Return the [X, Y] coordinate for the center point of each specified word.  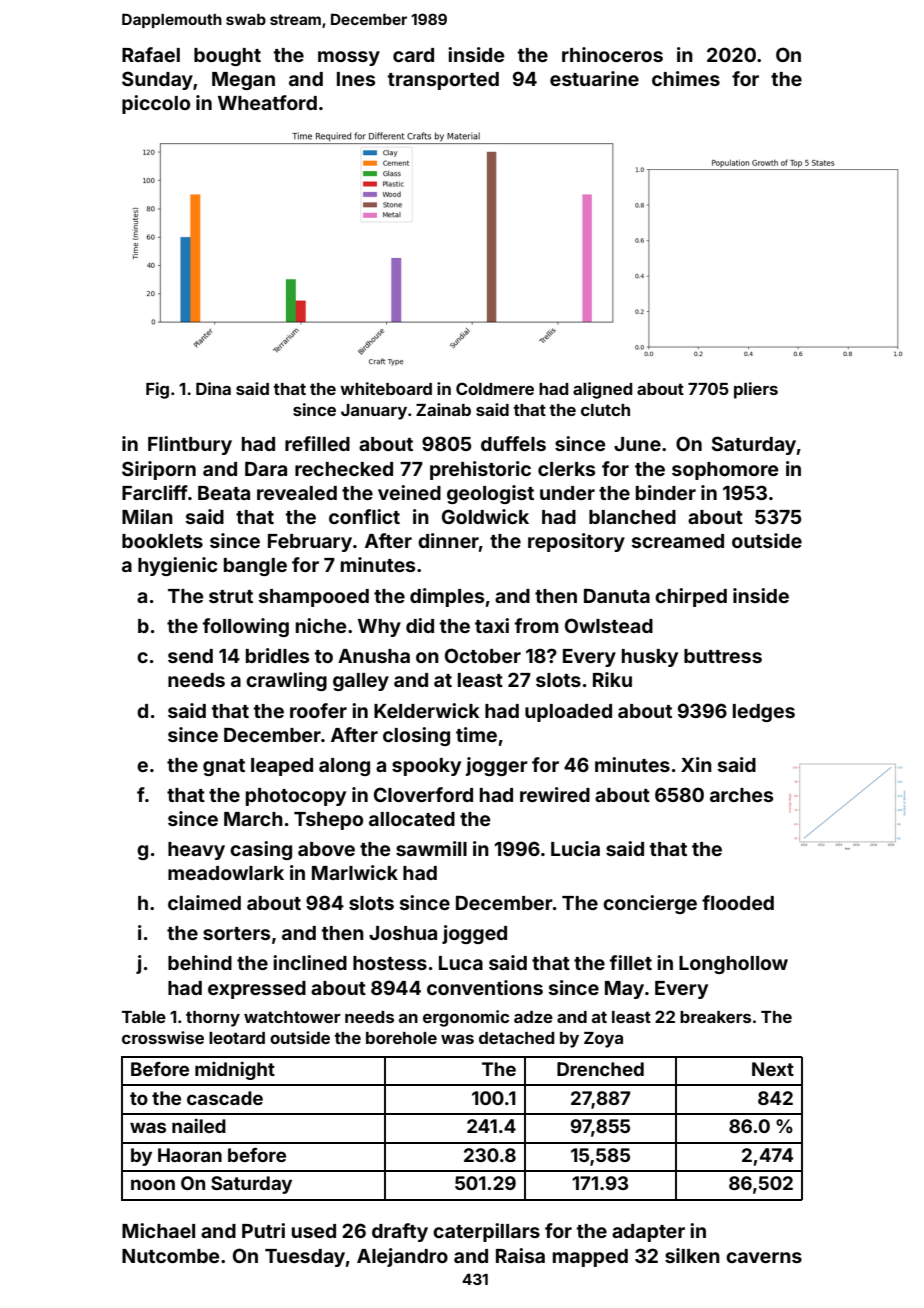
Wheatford [267, 102]
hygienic [178, 566]
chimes [686, 78]
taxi [492, 625]
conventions [485, 987]
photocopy [296, 797]
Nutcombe [171, 1256]
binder [666, 492]
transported [443, 81]
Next [773, 1069]
